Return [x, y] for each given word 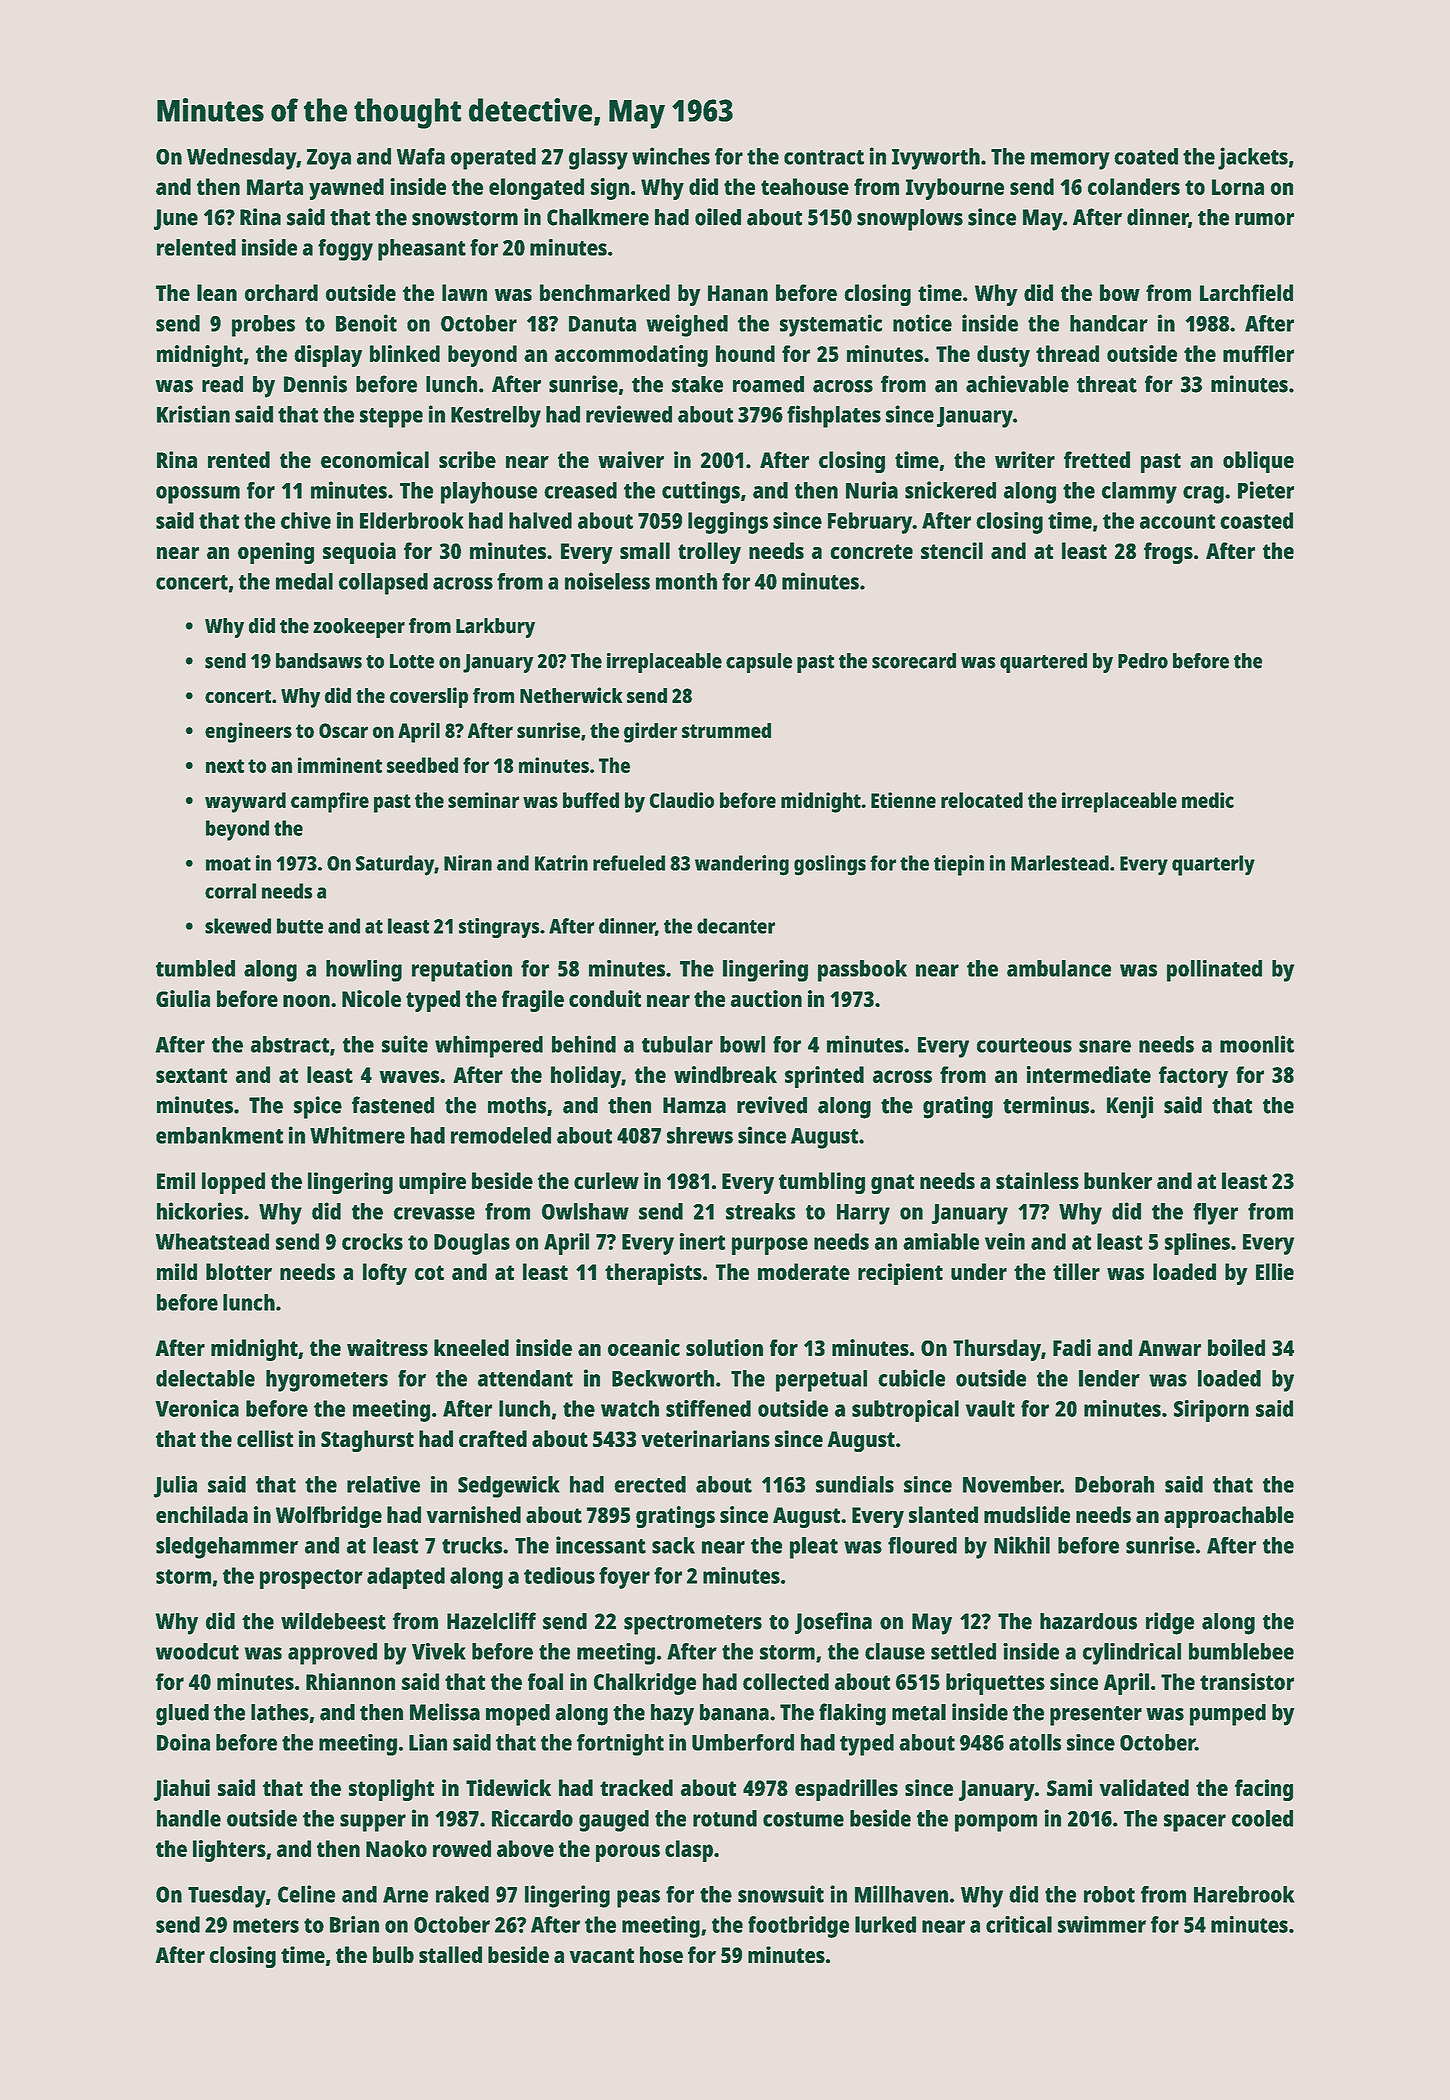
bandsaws [319, 661]
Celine [306, 1894]
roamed [768, 384]
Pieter [1266, 490]
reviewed [629, 414]
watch [630, 1408]
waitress [387, 1347]
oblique [1258, 462]
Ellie [1275, 1271]
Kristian [193, 414]
